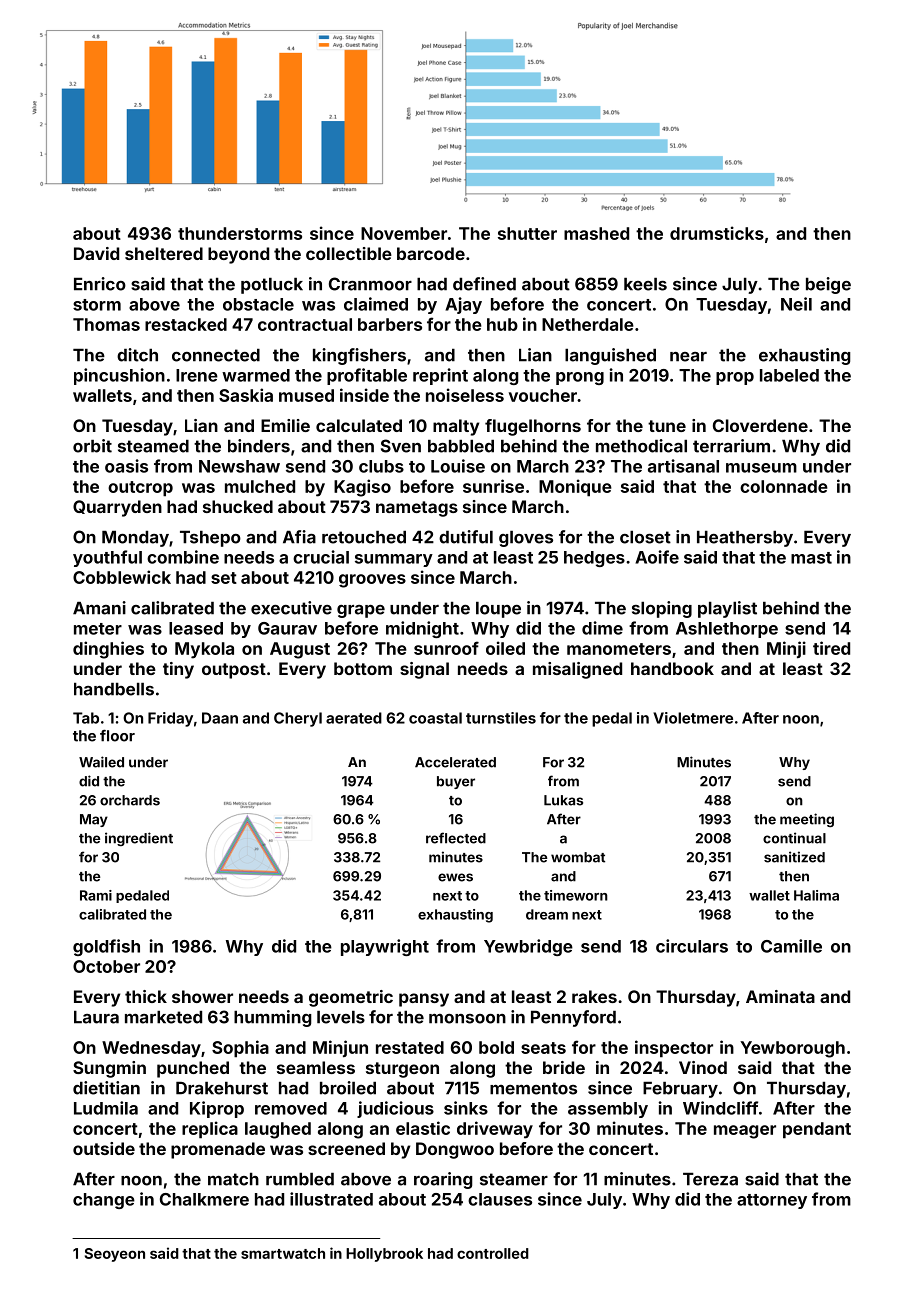 This screenshot has width=924, height=1314. What do you see at coordinates (831, 648) in the screenshot?
I see `tired` at bounding box center [831, 648].
